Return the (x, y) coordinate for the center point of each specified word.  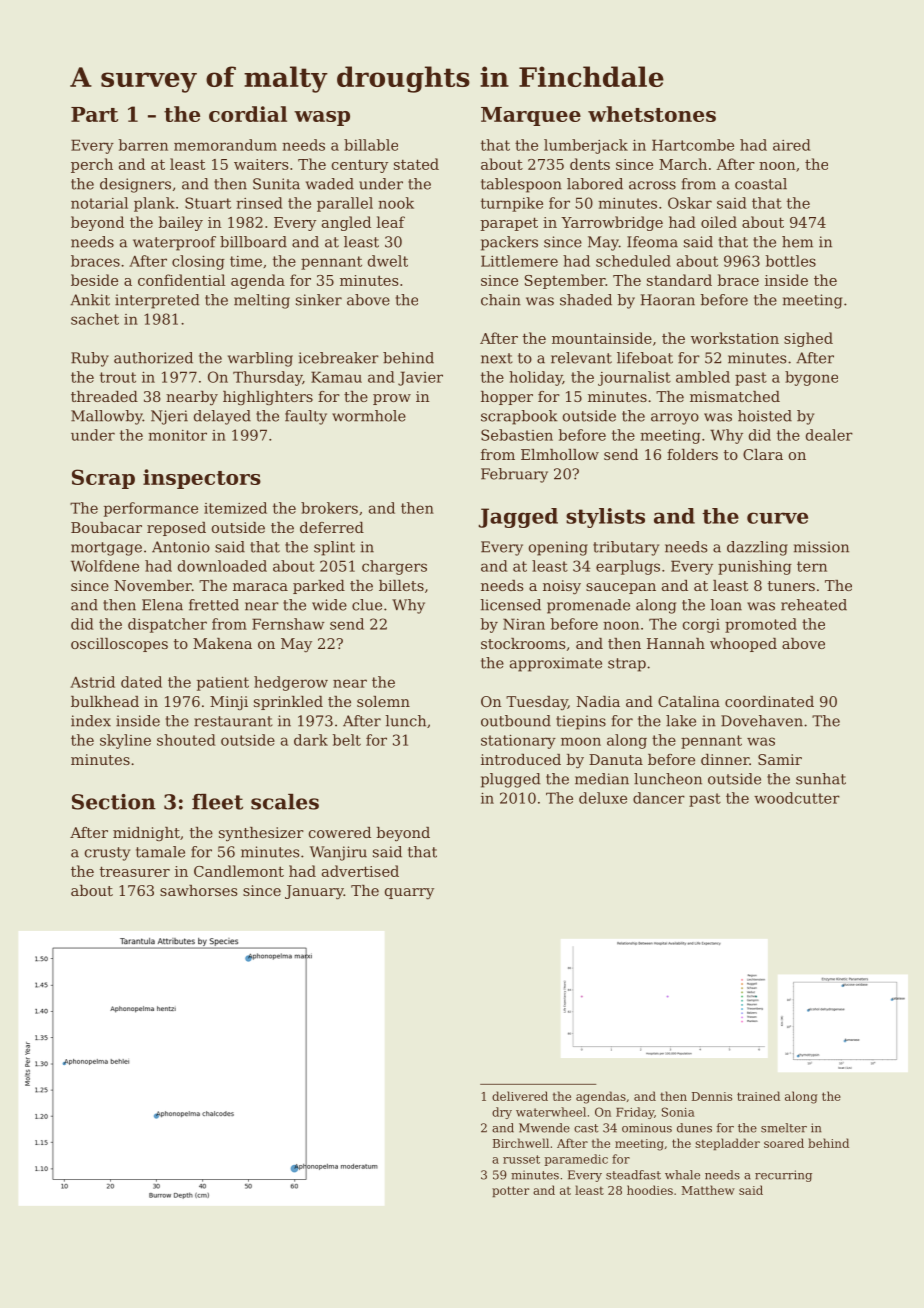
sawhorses (198, 890)
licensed (510, 605)
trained (758, 1096)
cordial (248, 114)
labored (595, 184)
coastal (761, 184)
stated (416, 164)
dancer (659, 798)
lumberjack (586, 146)
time (246, 261)
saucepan (621, 588)
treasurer (134, 871)
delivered (520, 1096)
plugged (511, 780)
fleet (217, 802)
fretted (214, 605)
